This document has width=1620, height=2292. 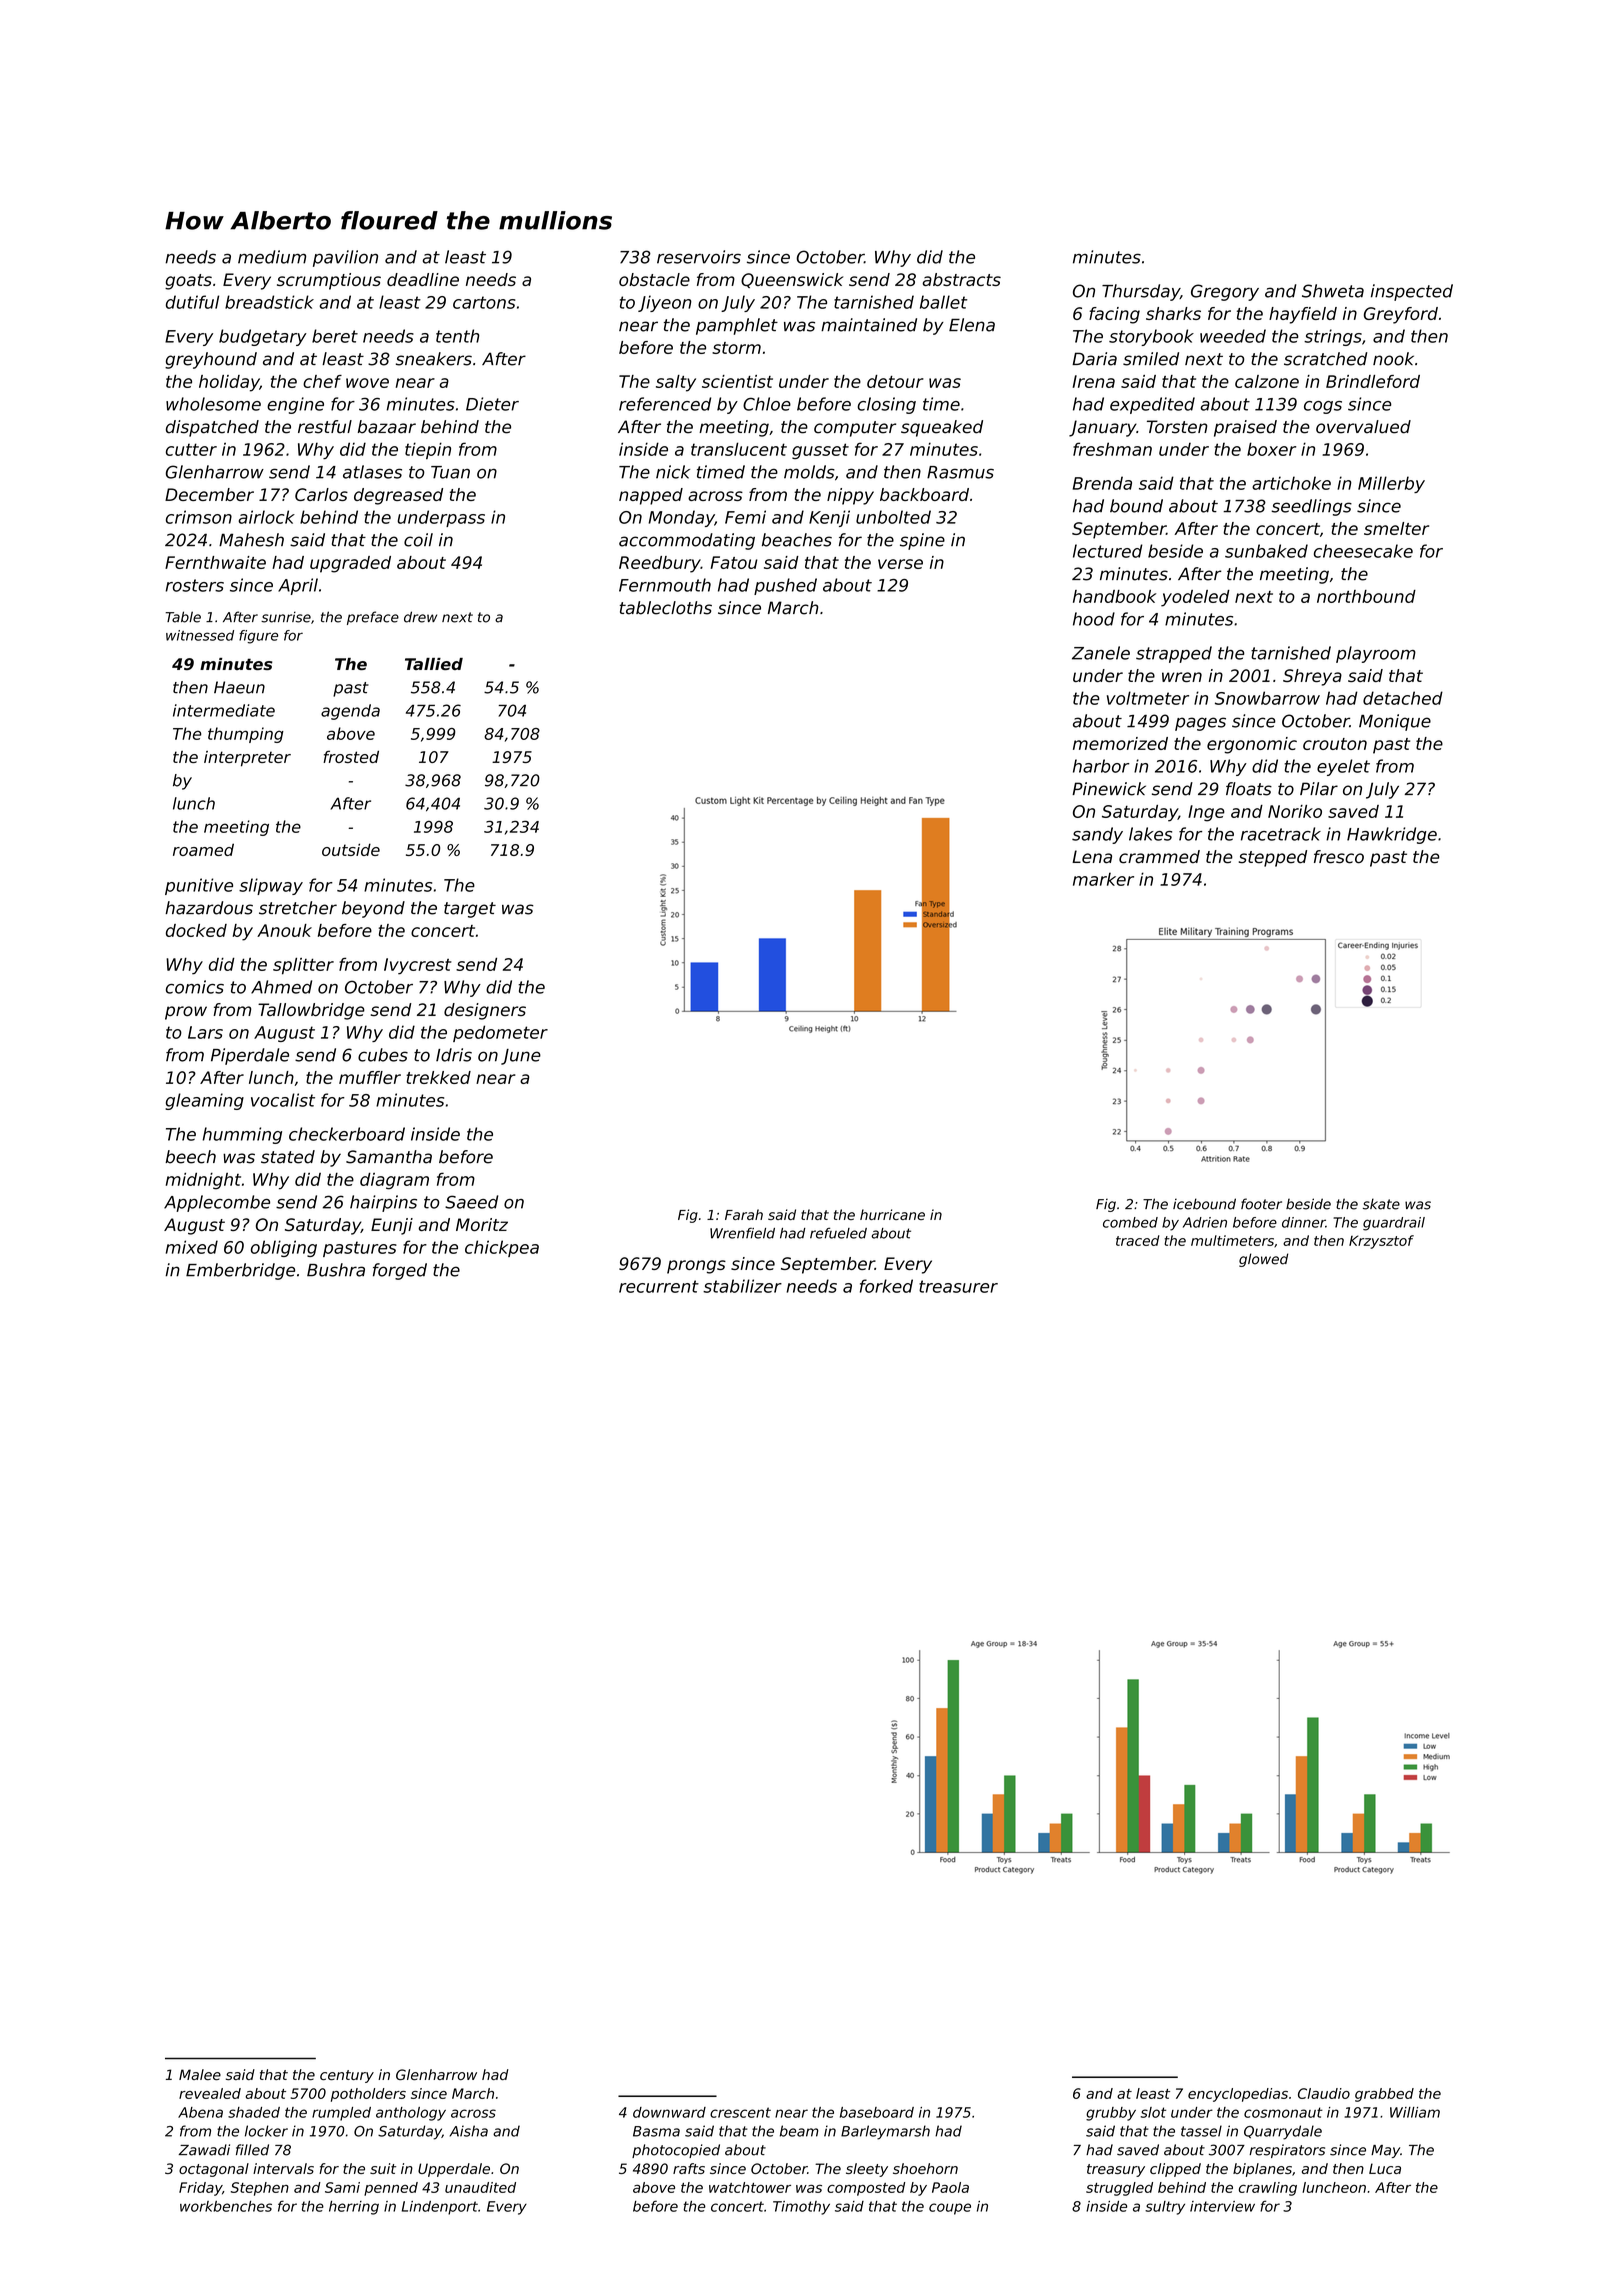 I want to click on pavilion, so click(x=345, y=258).
